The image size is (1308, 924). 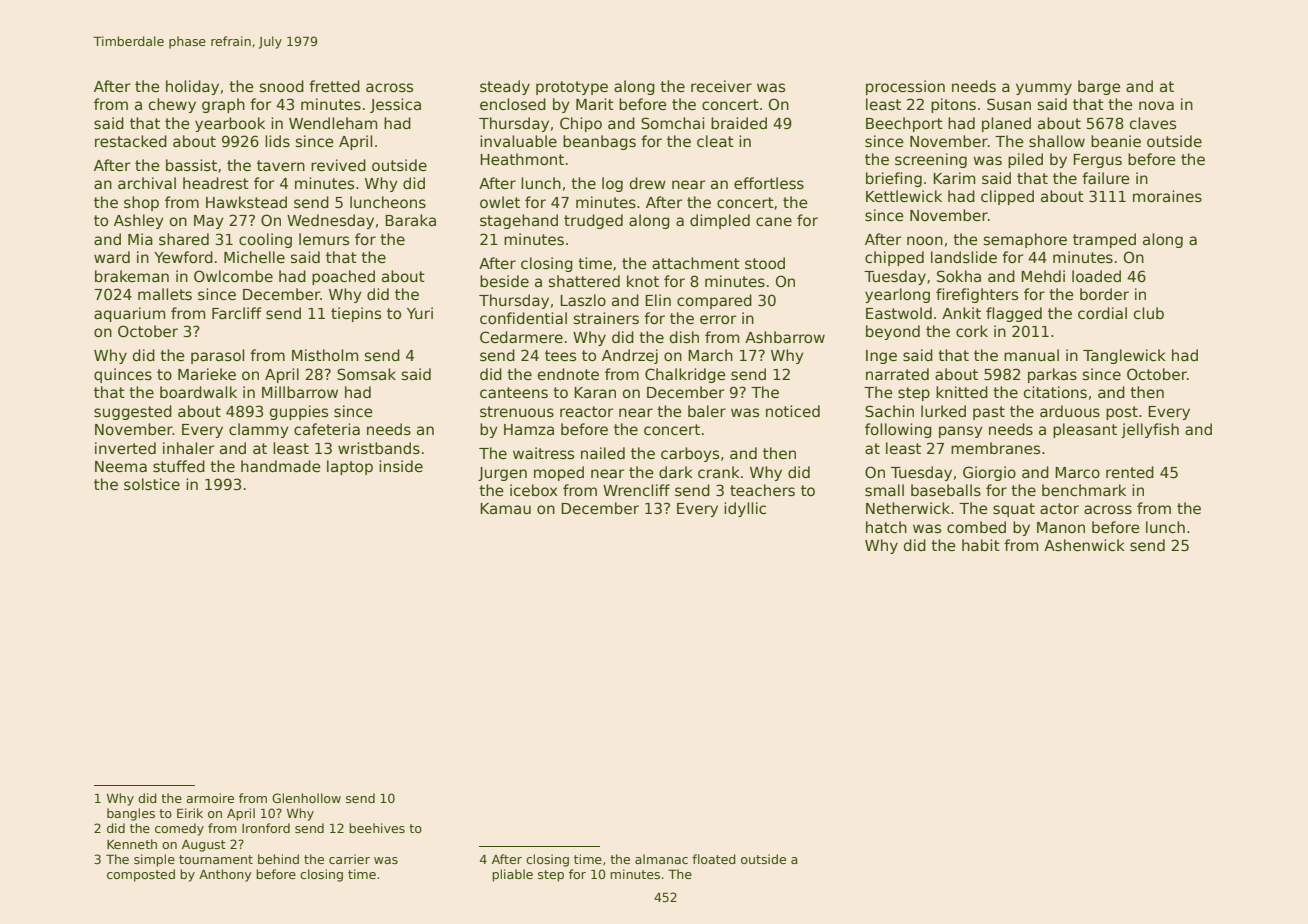 What do you see at coordinates (225, 875) in the document?
I see `Anthony` at bounding box center [225, 875].
